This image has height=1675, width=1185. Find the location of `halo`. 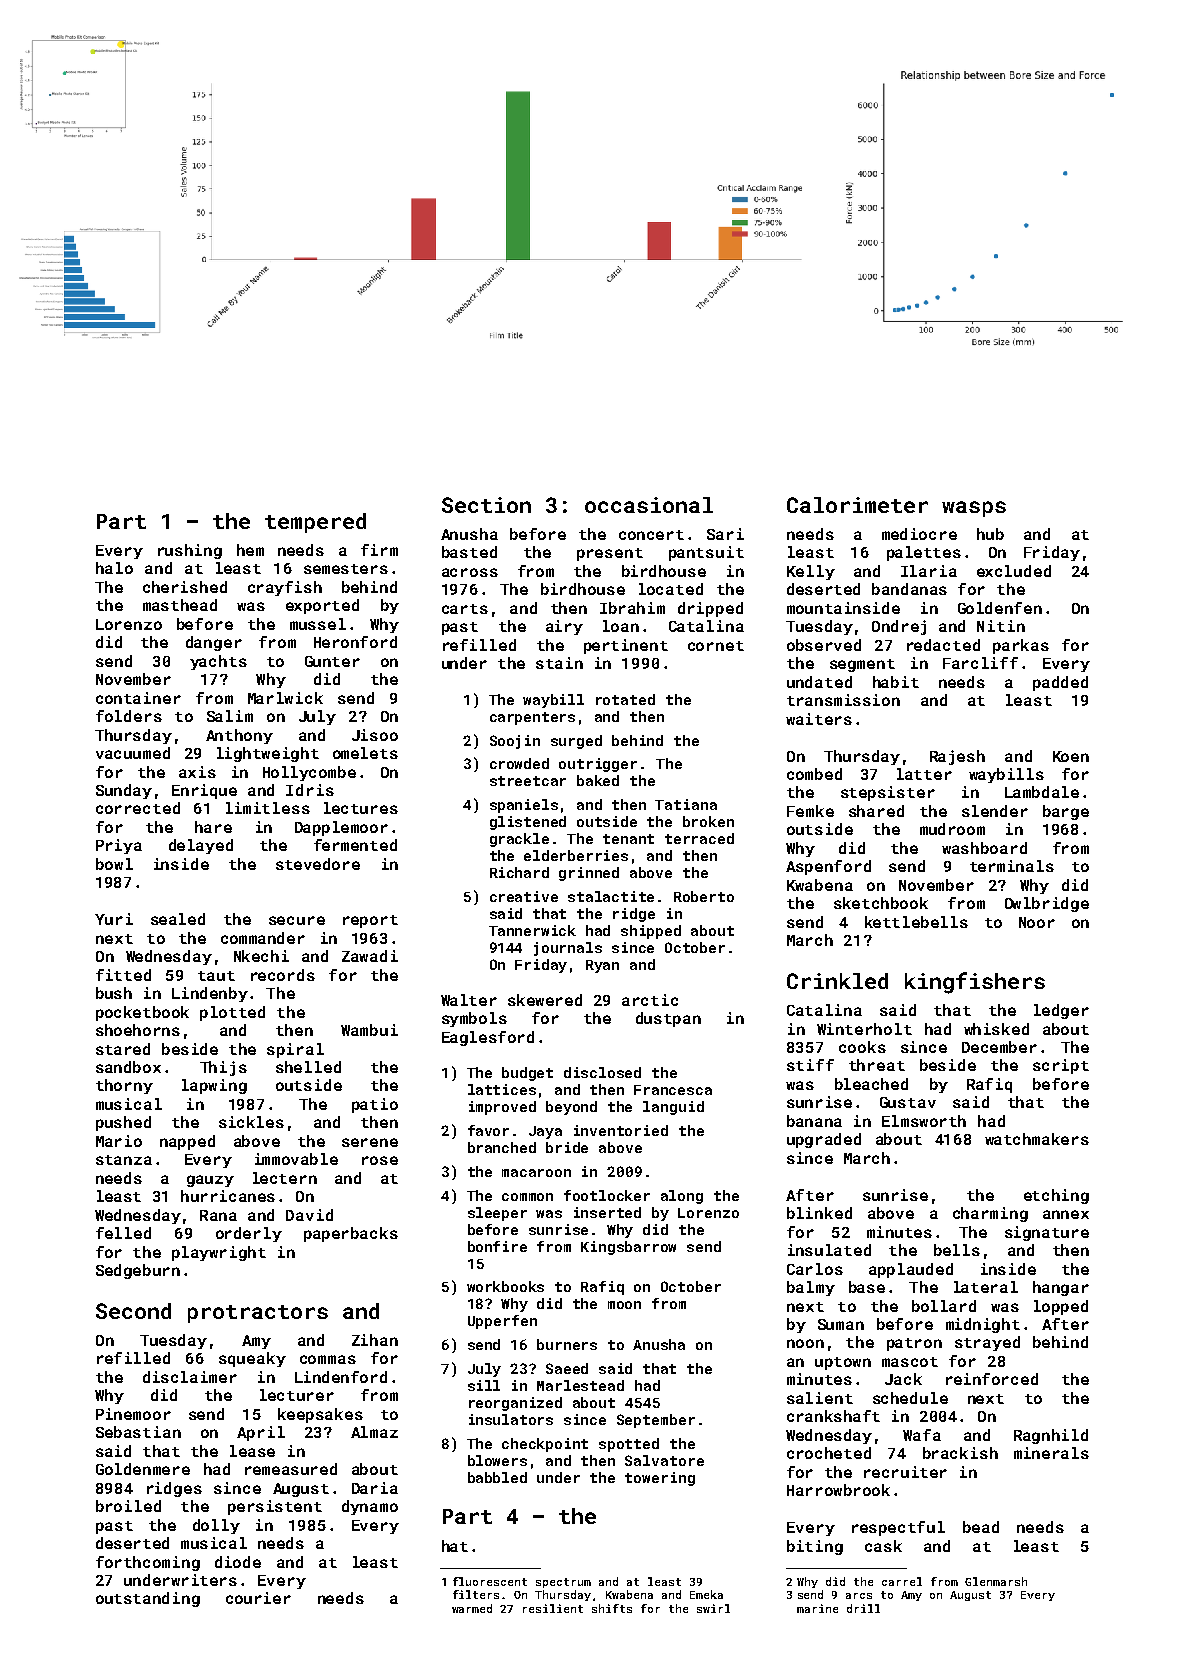

halo is located at coordinates (114, 568).
